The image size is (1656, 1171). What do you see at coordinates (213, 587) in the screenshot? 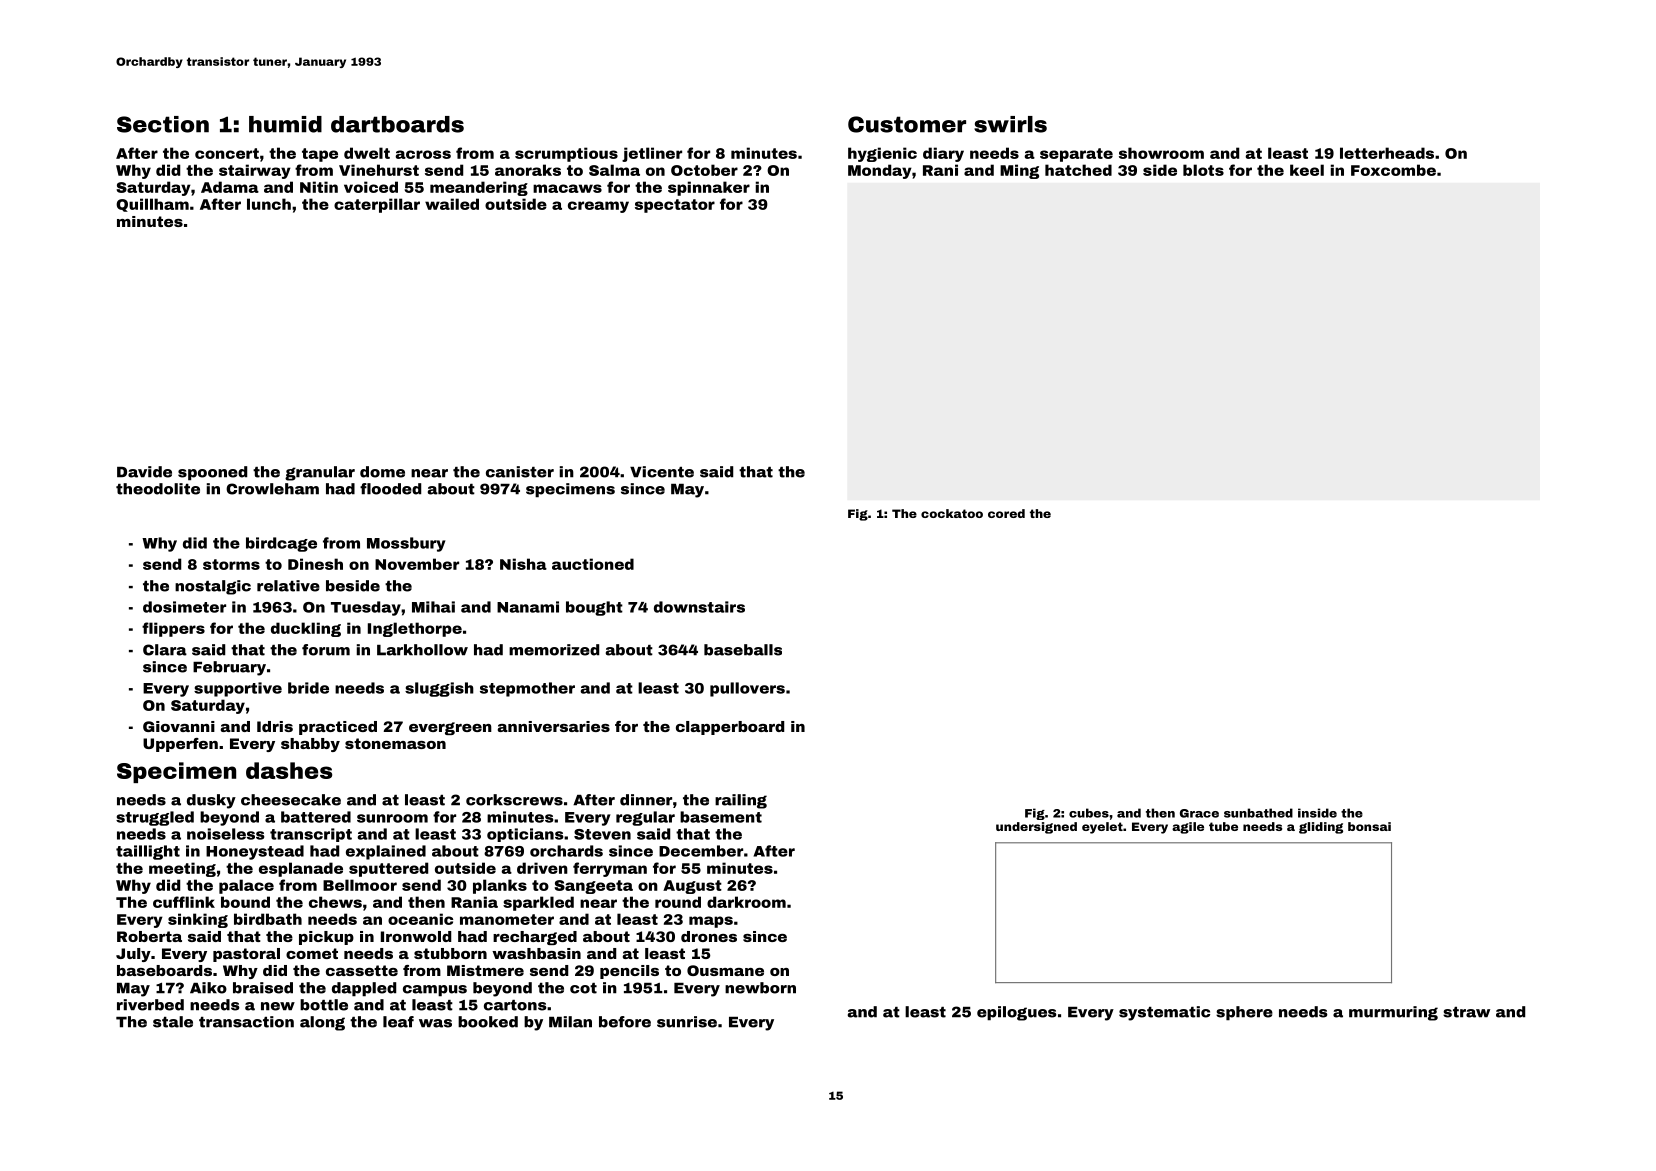
I see `nostalgic` at bounding box center [213, 587].
